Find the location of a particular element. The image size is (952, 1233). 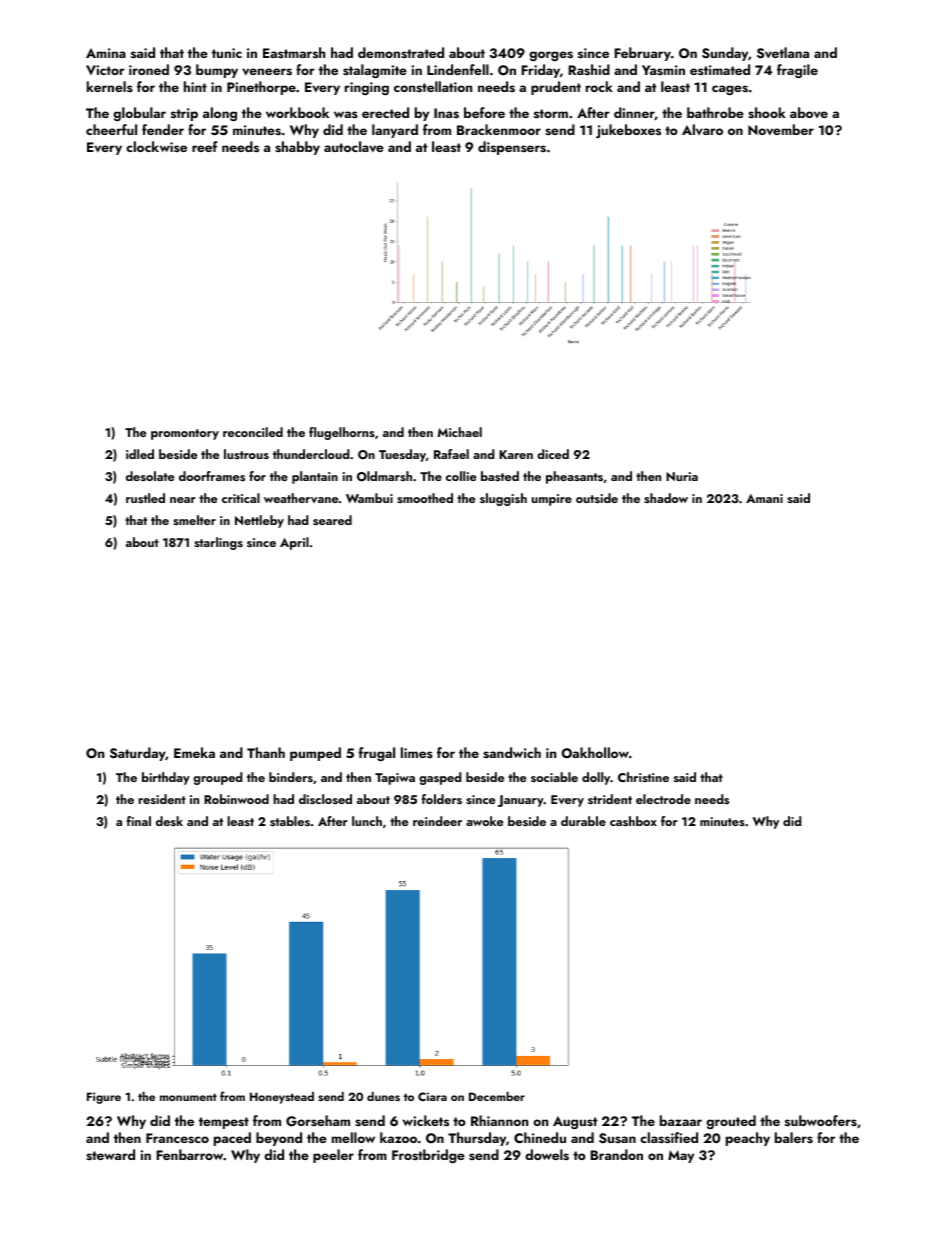

diced is located at coordinates (553, 454).
